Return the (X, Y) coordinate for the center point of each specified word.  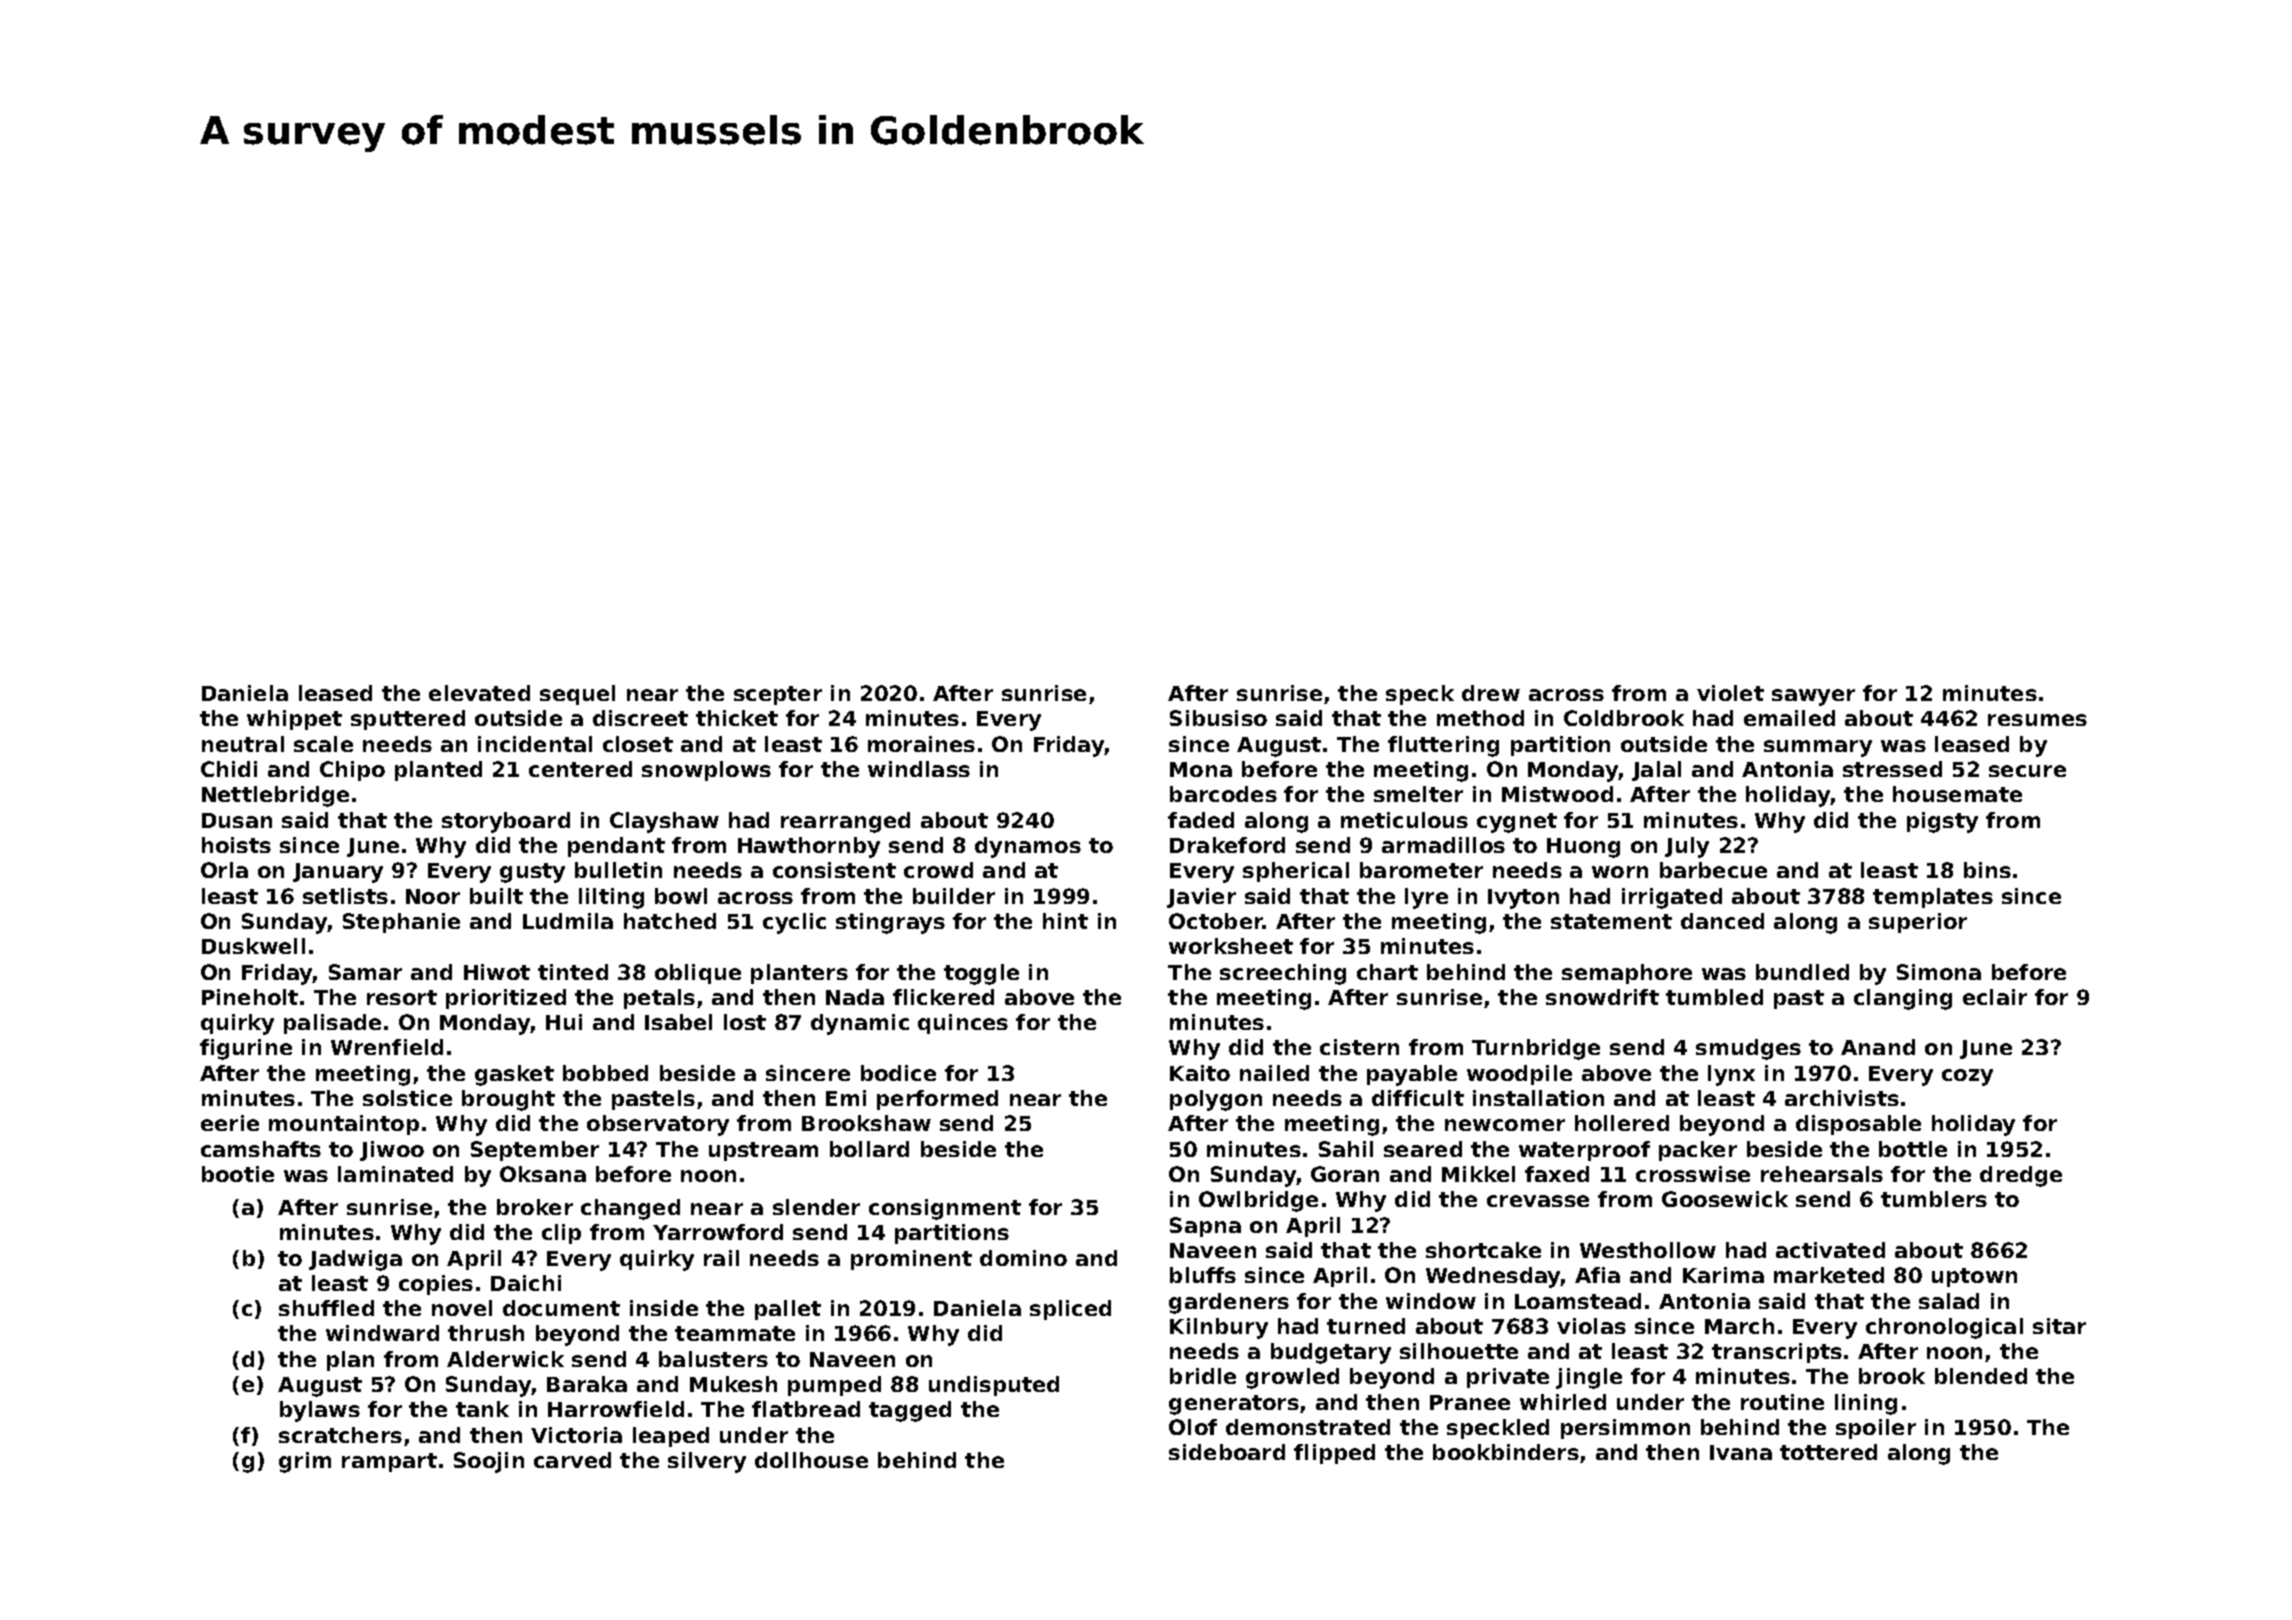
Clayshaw (664, 822)
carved (572, 1460)
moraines (921, 744)
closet (638, 744)
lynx (1731, 1075)
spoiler (1876, 1429)
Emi (846, 1098)
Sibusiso (1218, 718)
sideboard (1227, 1452)
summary (1818, 748)
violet (1730, 693)
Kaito (1200, 1073)
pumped (834, 1386)
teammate (735, 1333)
